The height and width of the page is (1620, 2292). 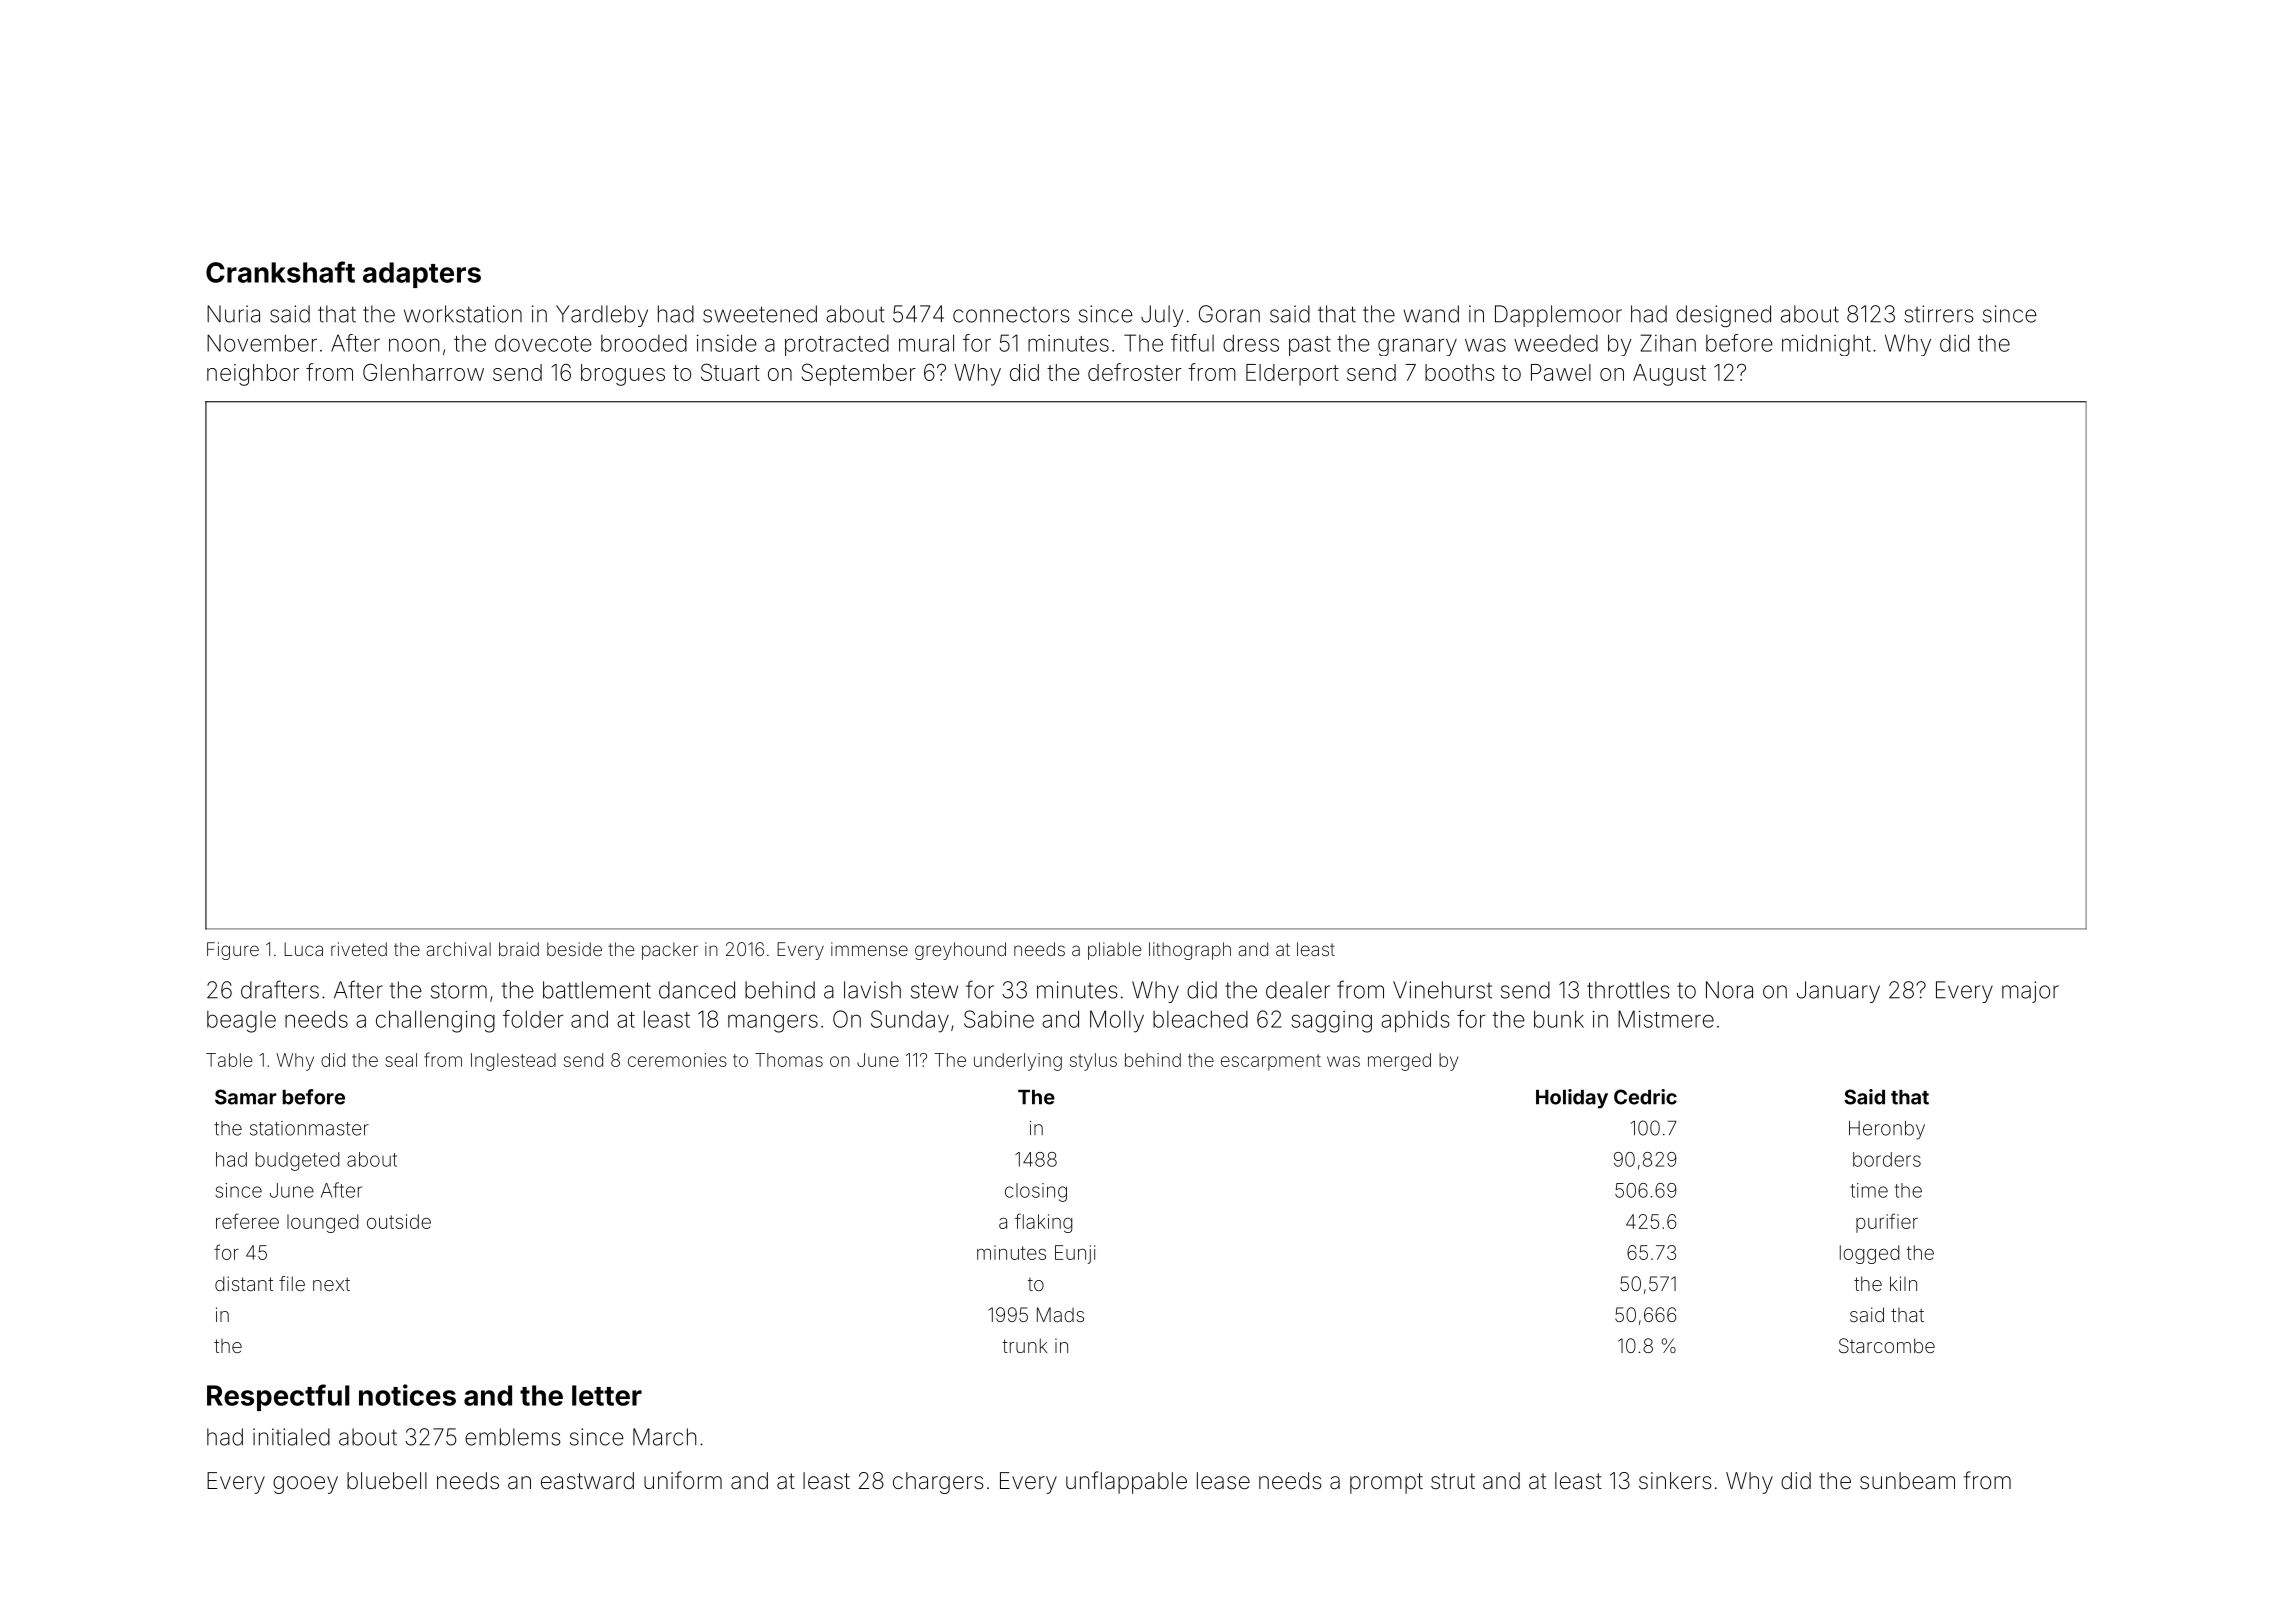 I want to click on January, so click(x=1838, y=992).
